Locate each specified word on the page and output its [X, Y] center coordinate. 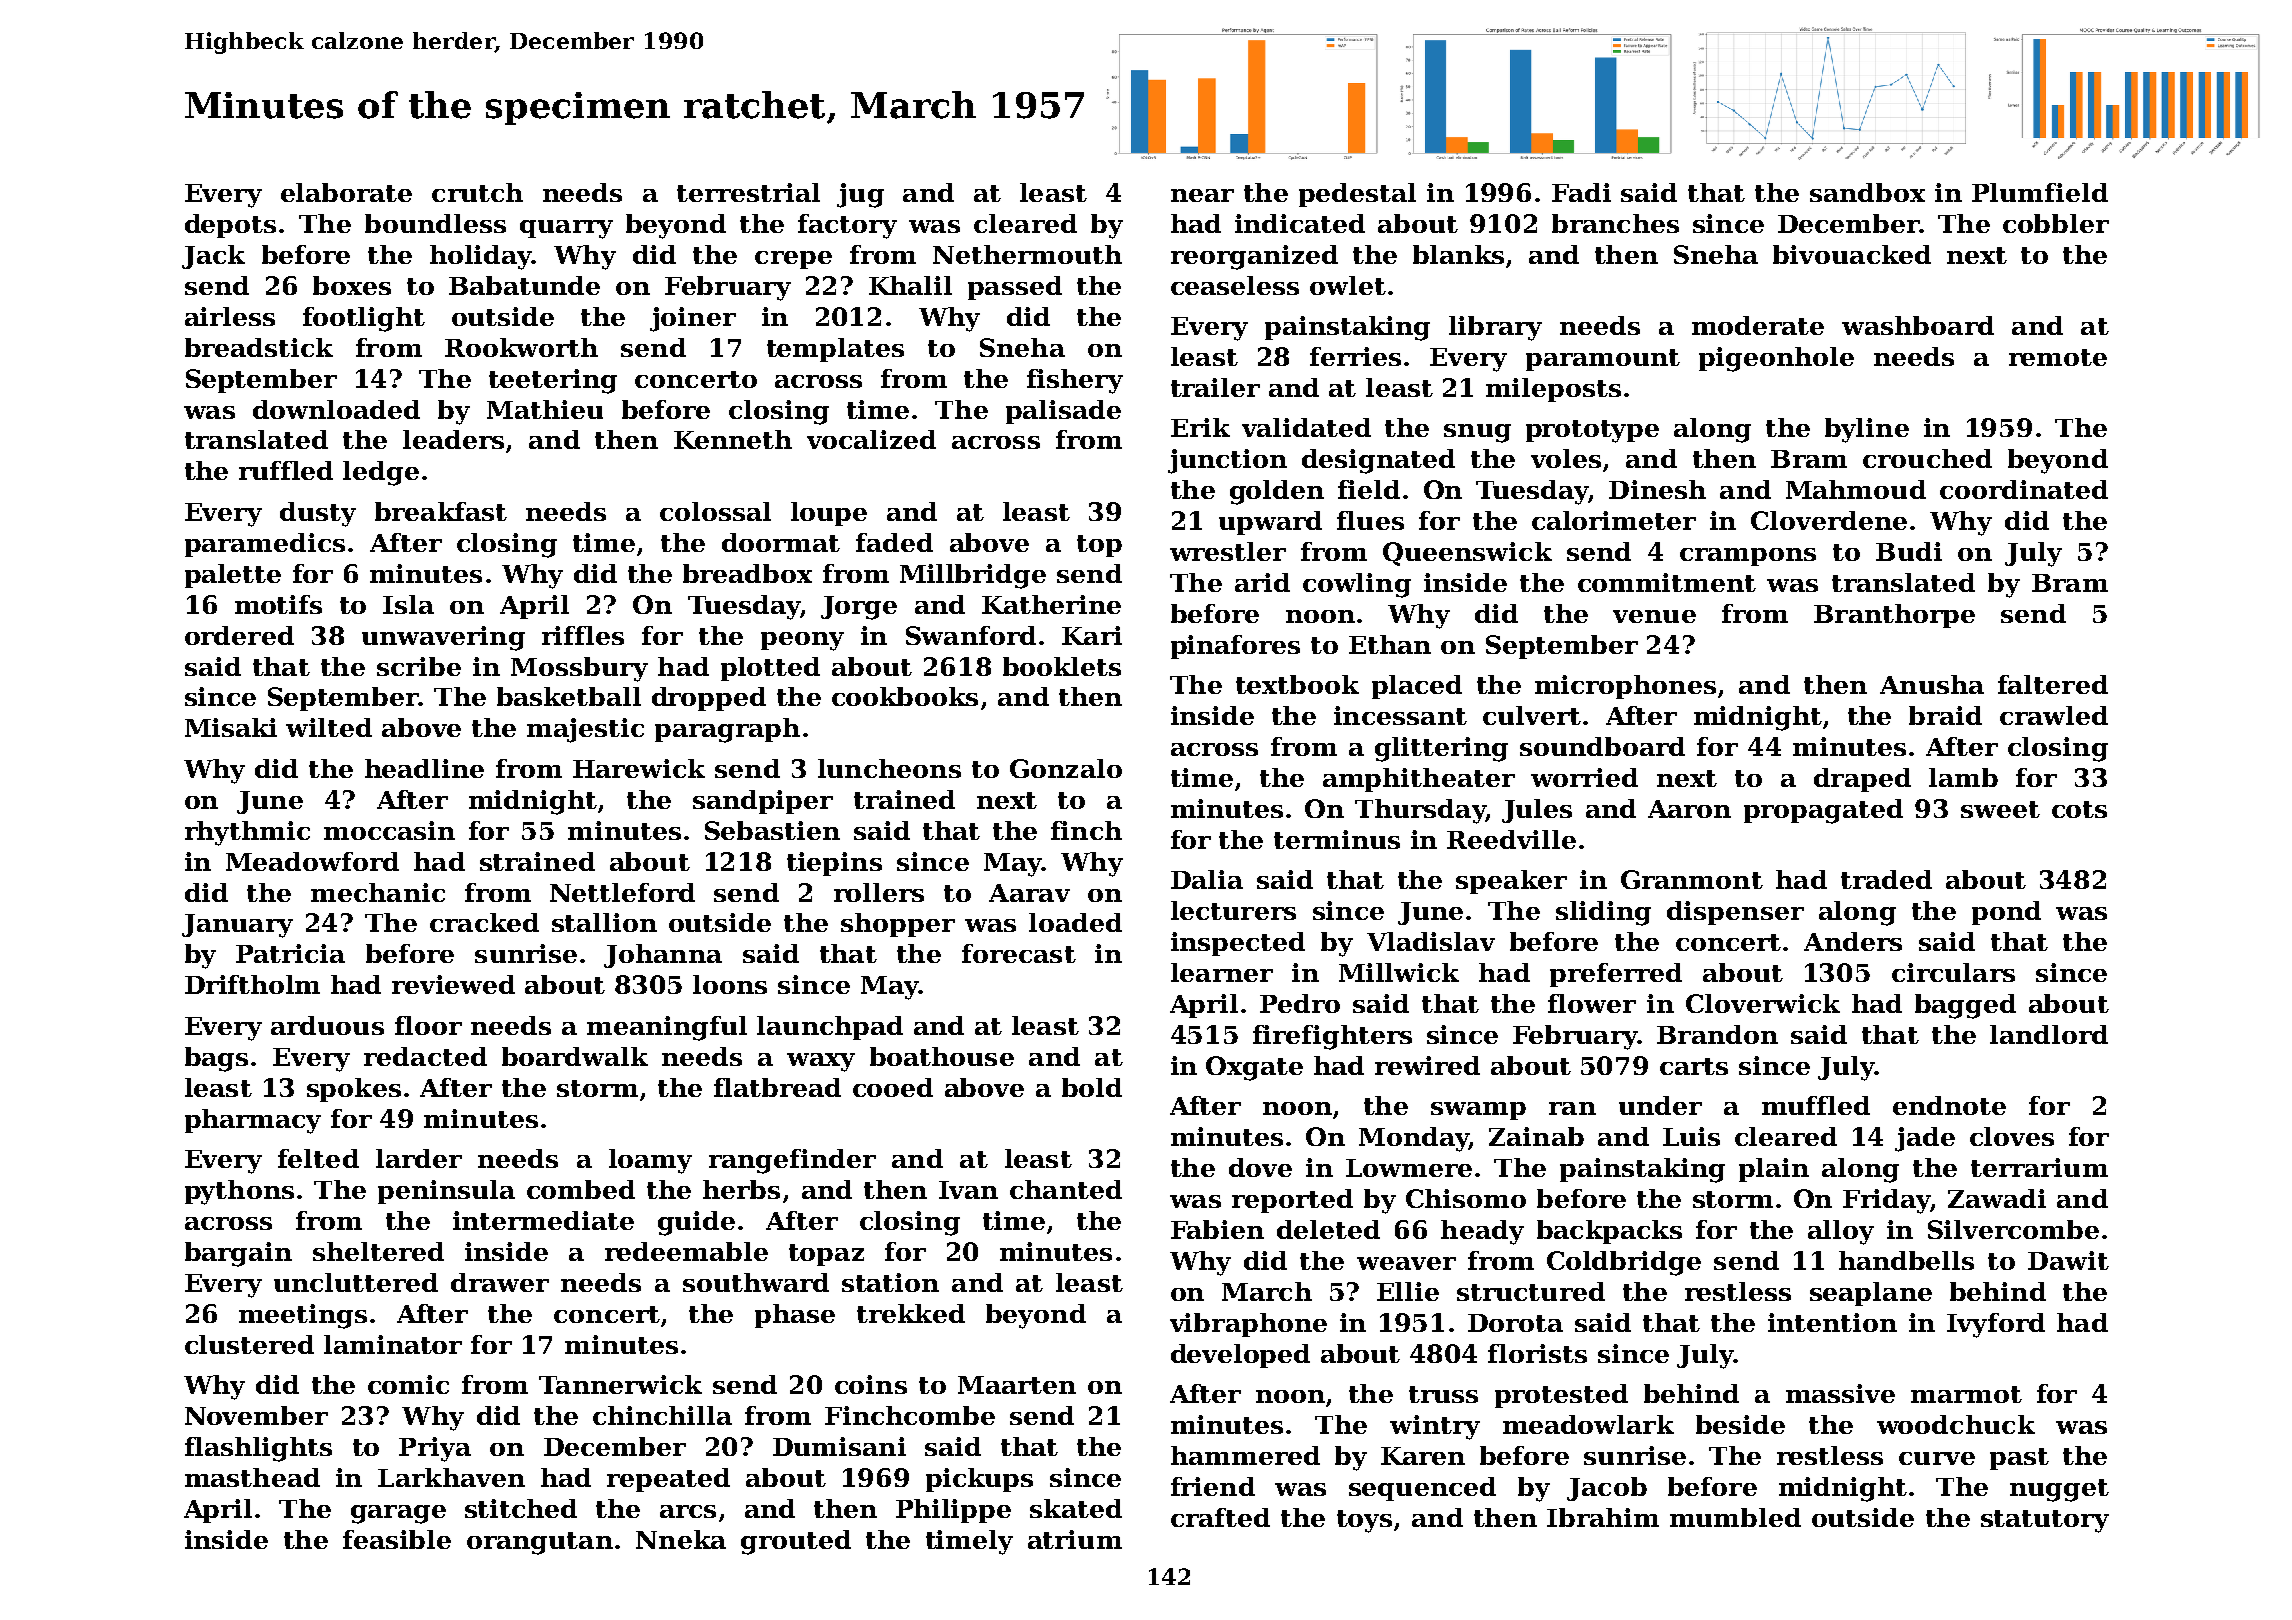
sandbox [1867, 192]
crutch [477, 192]
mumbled [1735, 1517]
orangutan [540, 1543]
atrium [1075, 1539]
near [1202, 195]
